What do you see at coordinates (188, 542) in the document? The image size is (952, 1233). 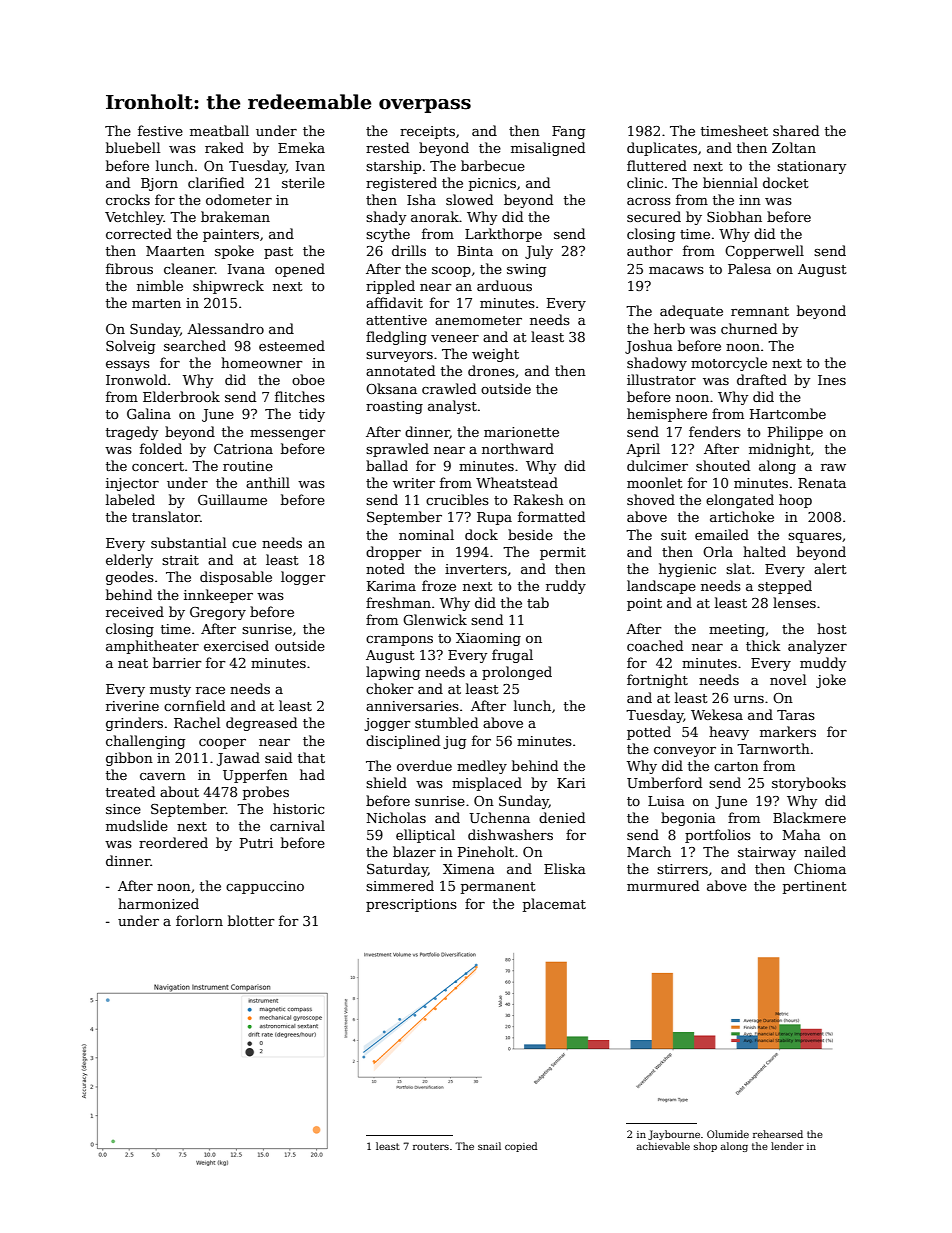 I see `substantial` at bounding box center [188, 542].
